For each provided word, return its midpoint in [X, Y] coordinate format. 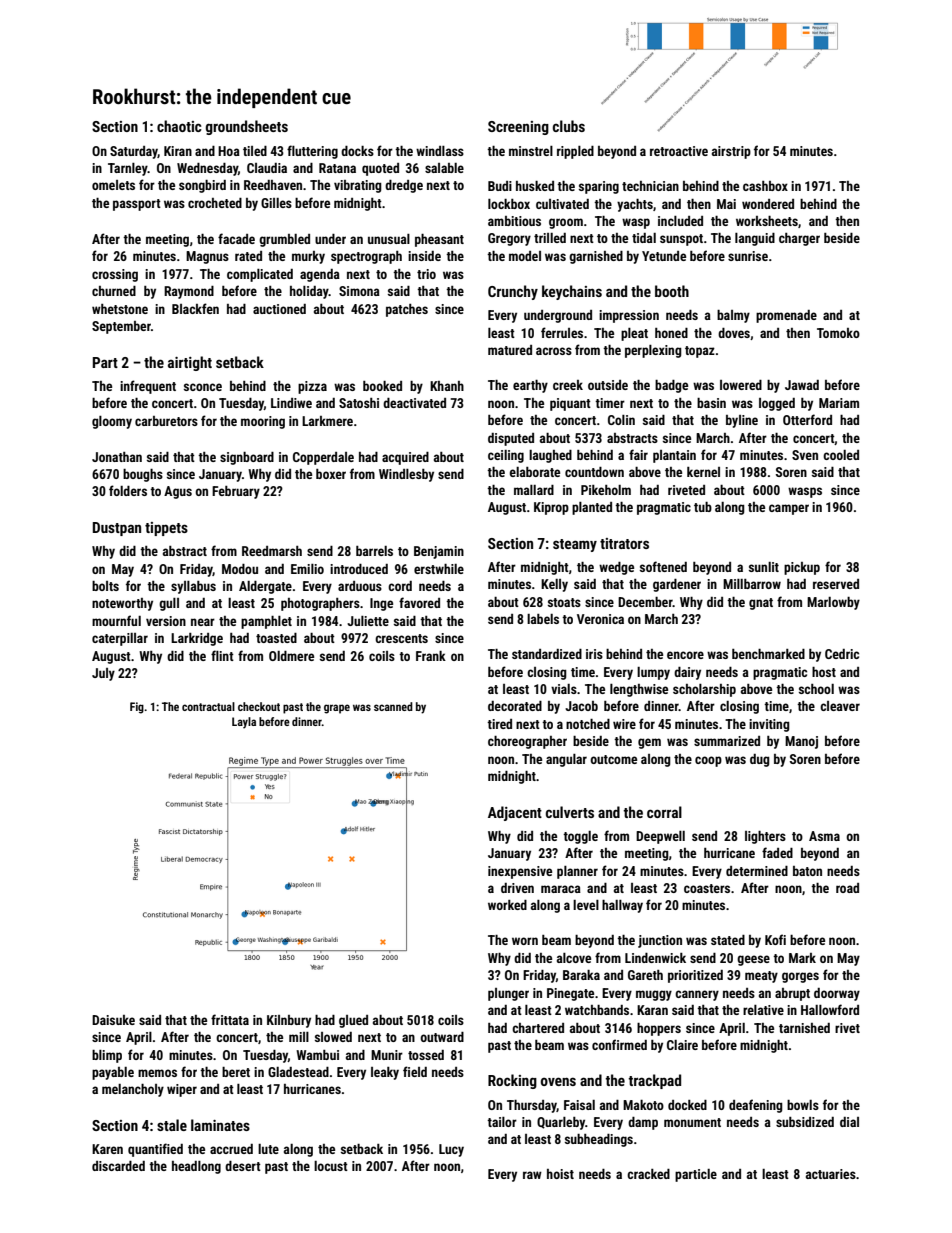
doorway [837, 994]
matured [510, 350]
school [816, 689]
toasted [276, 638]
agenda [320, 275]
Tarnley [128, 169]
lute [268, 1149]
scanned [393, 706]
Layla [244, 723]
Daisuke [113, 1020]
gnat [761, 604]
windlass [440, 151]
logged [777, 404]
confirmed [619, 1044]
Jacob [581, 706]
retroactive [679, 151]
